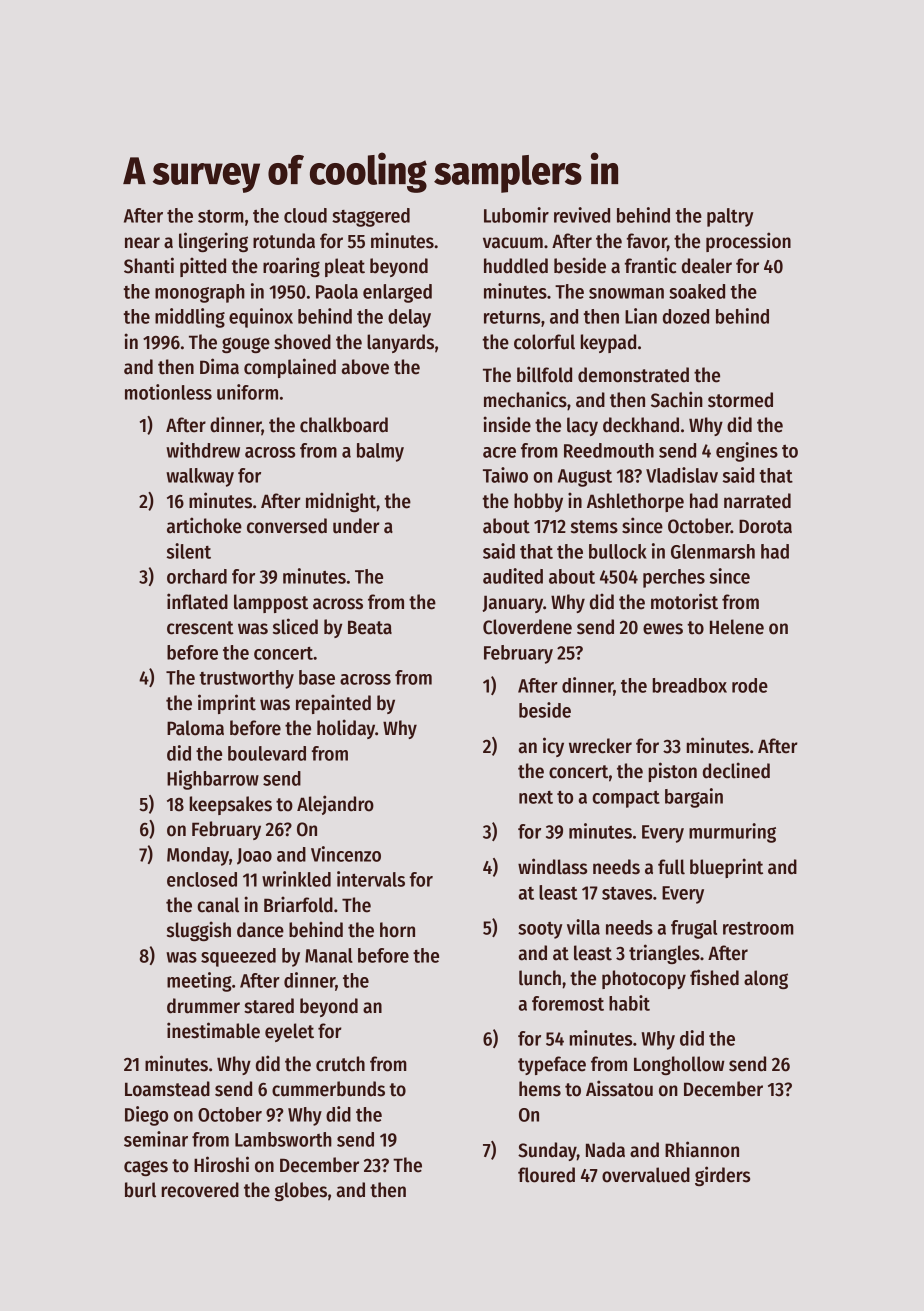 This screenshot has width=924, height=1311. Describe the element at coordinates (553, 747) in the screenshot. I see `icy` at that location.
